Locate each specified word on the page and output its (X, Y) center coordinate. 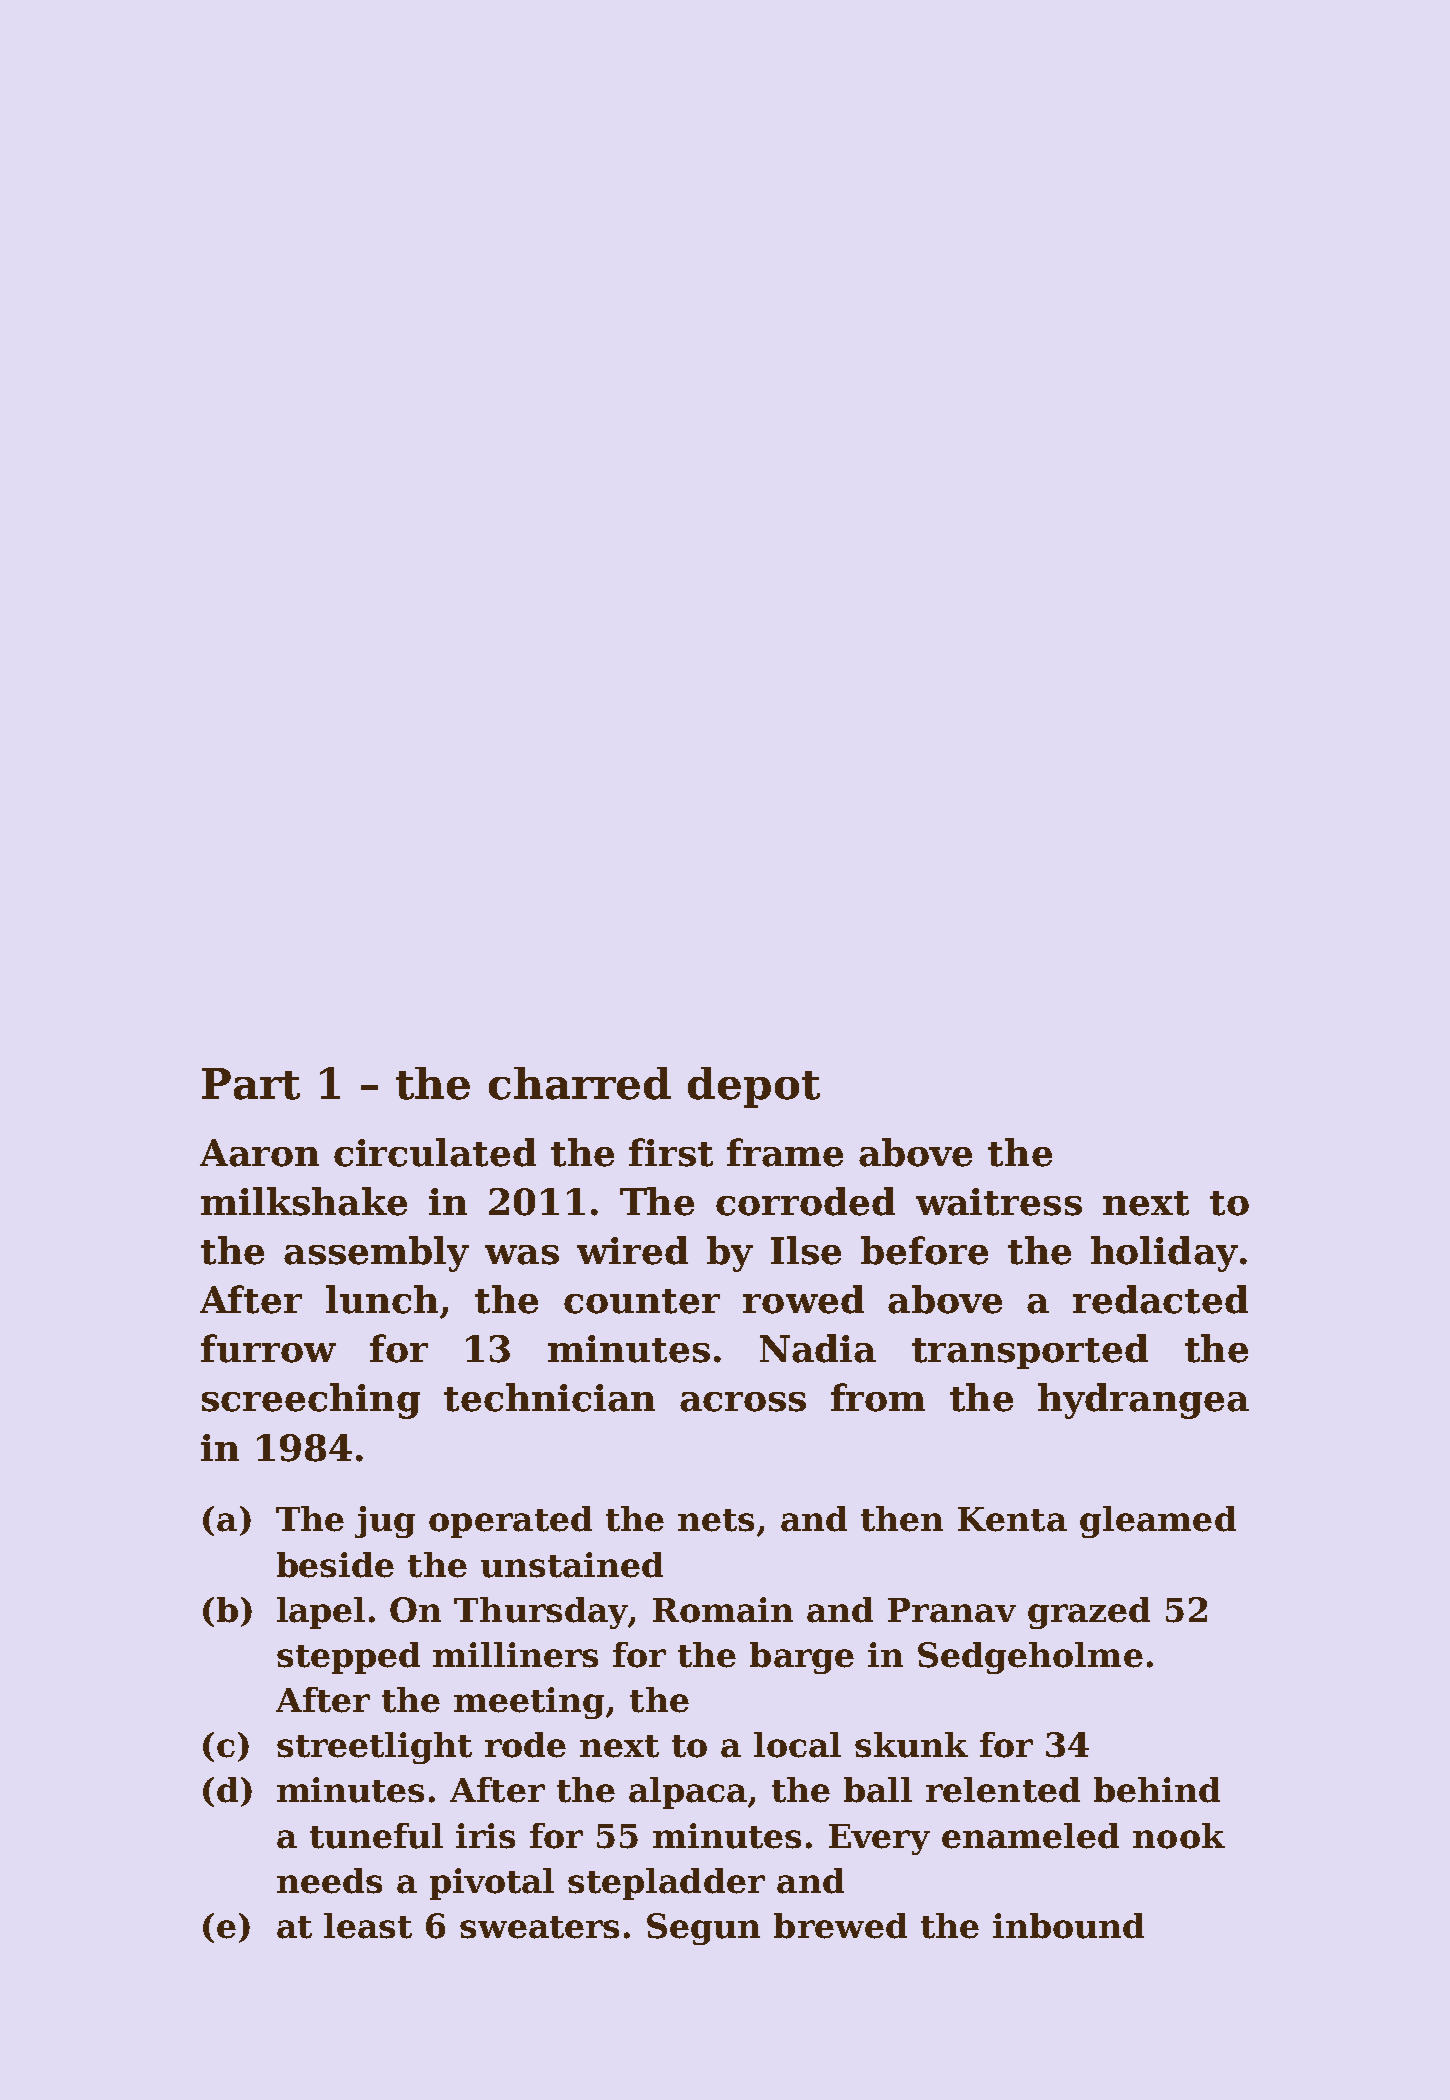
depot (754, 1087)
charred (580, 1083)
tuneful (376, 1836)
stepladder (666, 1884)
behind (1157, 1790)
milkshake (304, 1201)
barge (802, 1658)
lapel (321, 1613)
